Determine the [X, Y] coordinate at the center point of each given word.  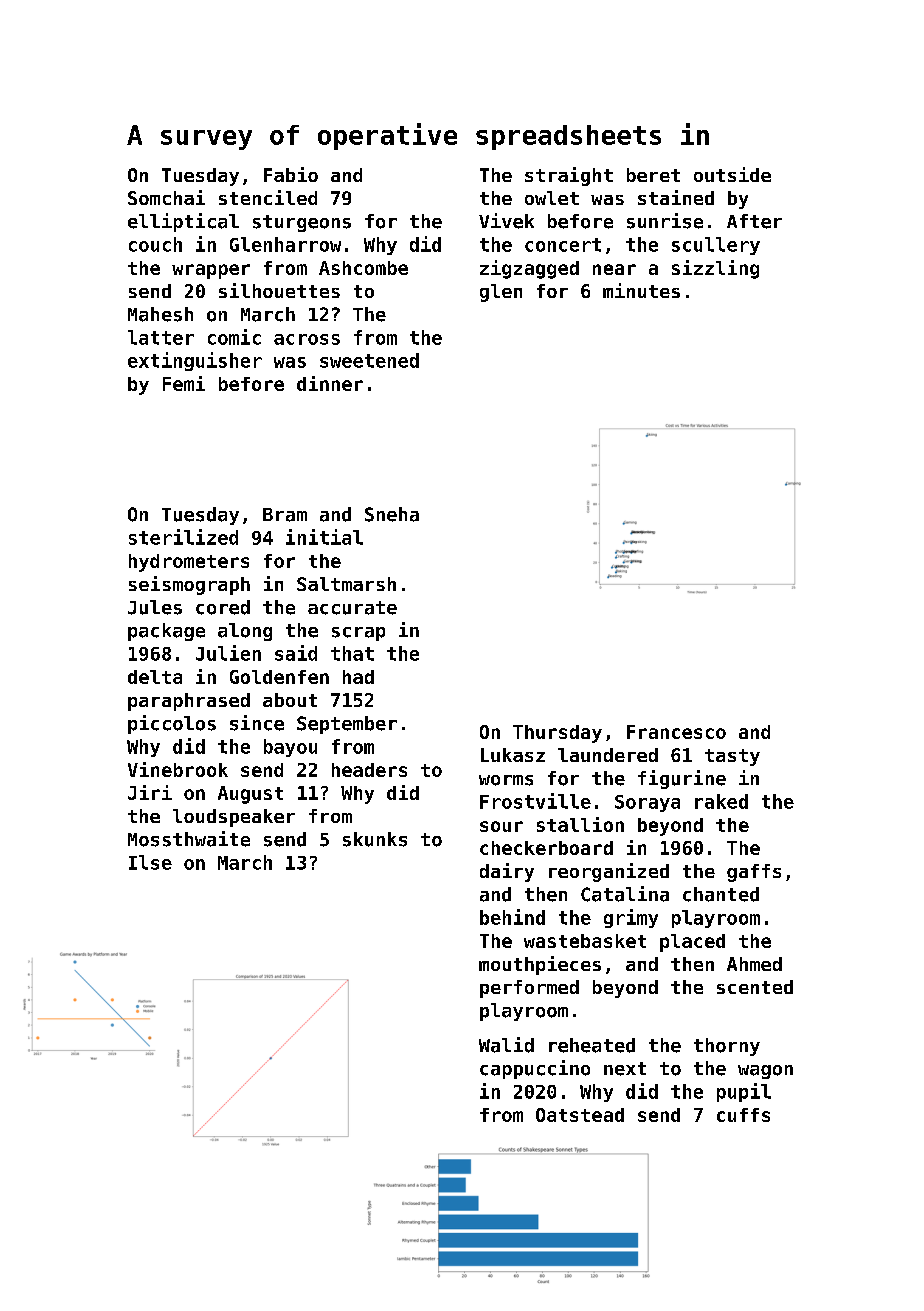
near [614, 269]
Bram [285, 515]
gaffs [754, 873]
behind [512, 917]
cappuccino [535, 1069]
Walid [506, 1045]
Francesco [676, 732]
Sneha [392, 514]
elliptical [183, 222]
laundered [608, 755]
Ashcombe [363, 268]
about [290, 700]
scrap [358, 634]
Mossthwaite [189, 839]
